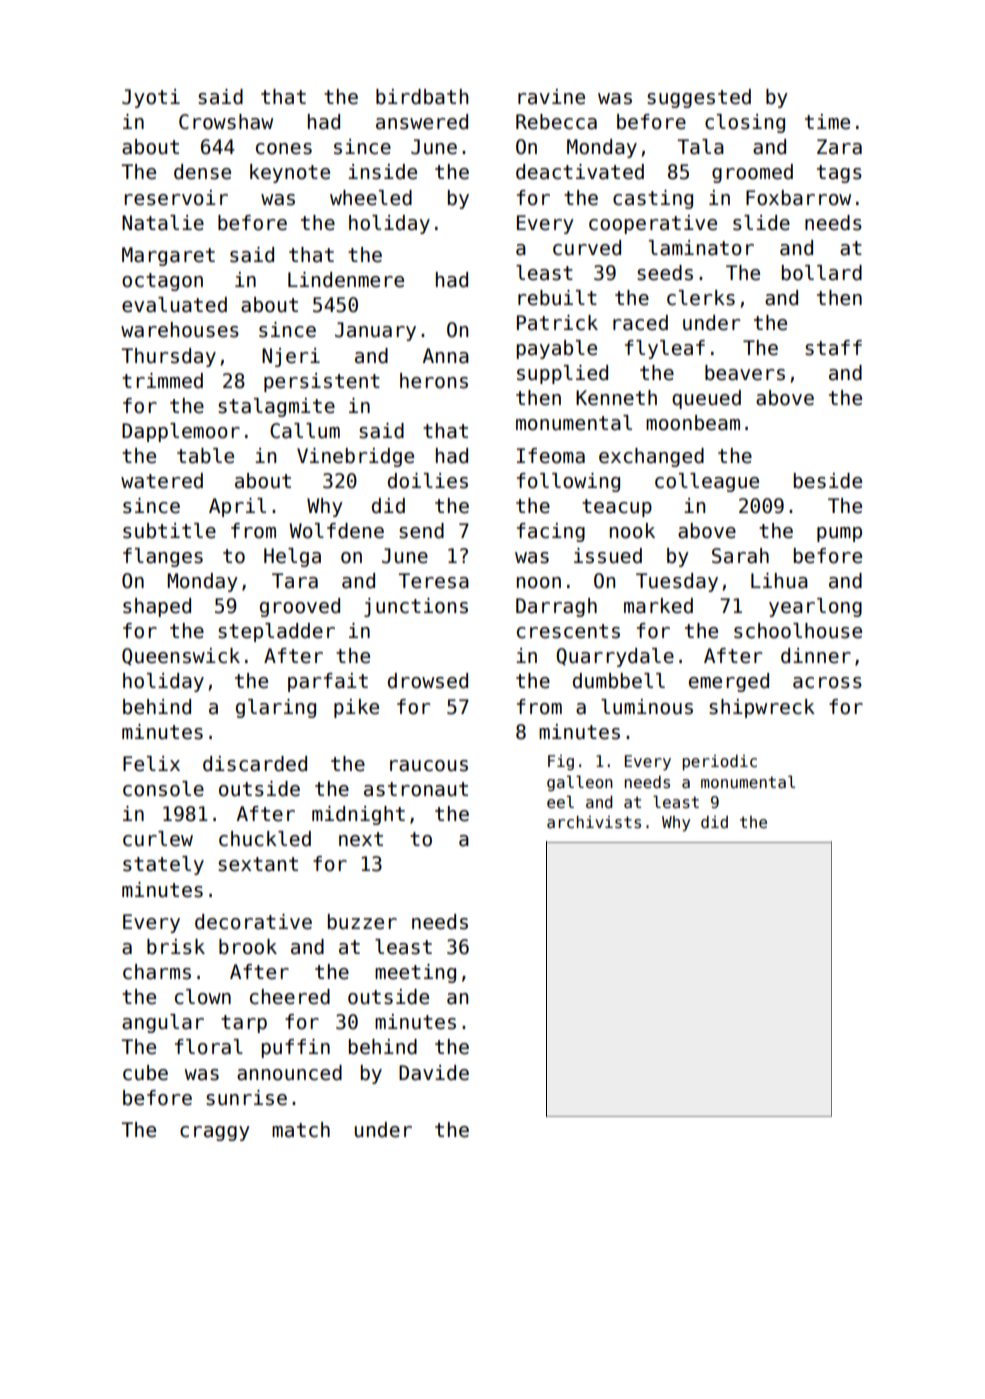  I want to click on Davide, so click(434, 1073).
